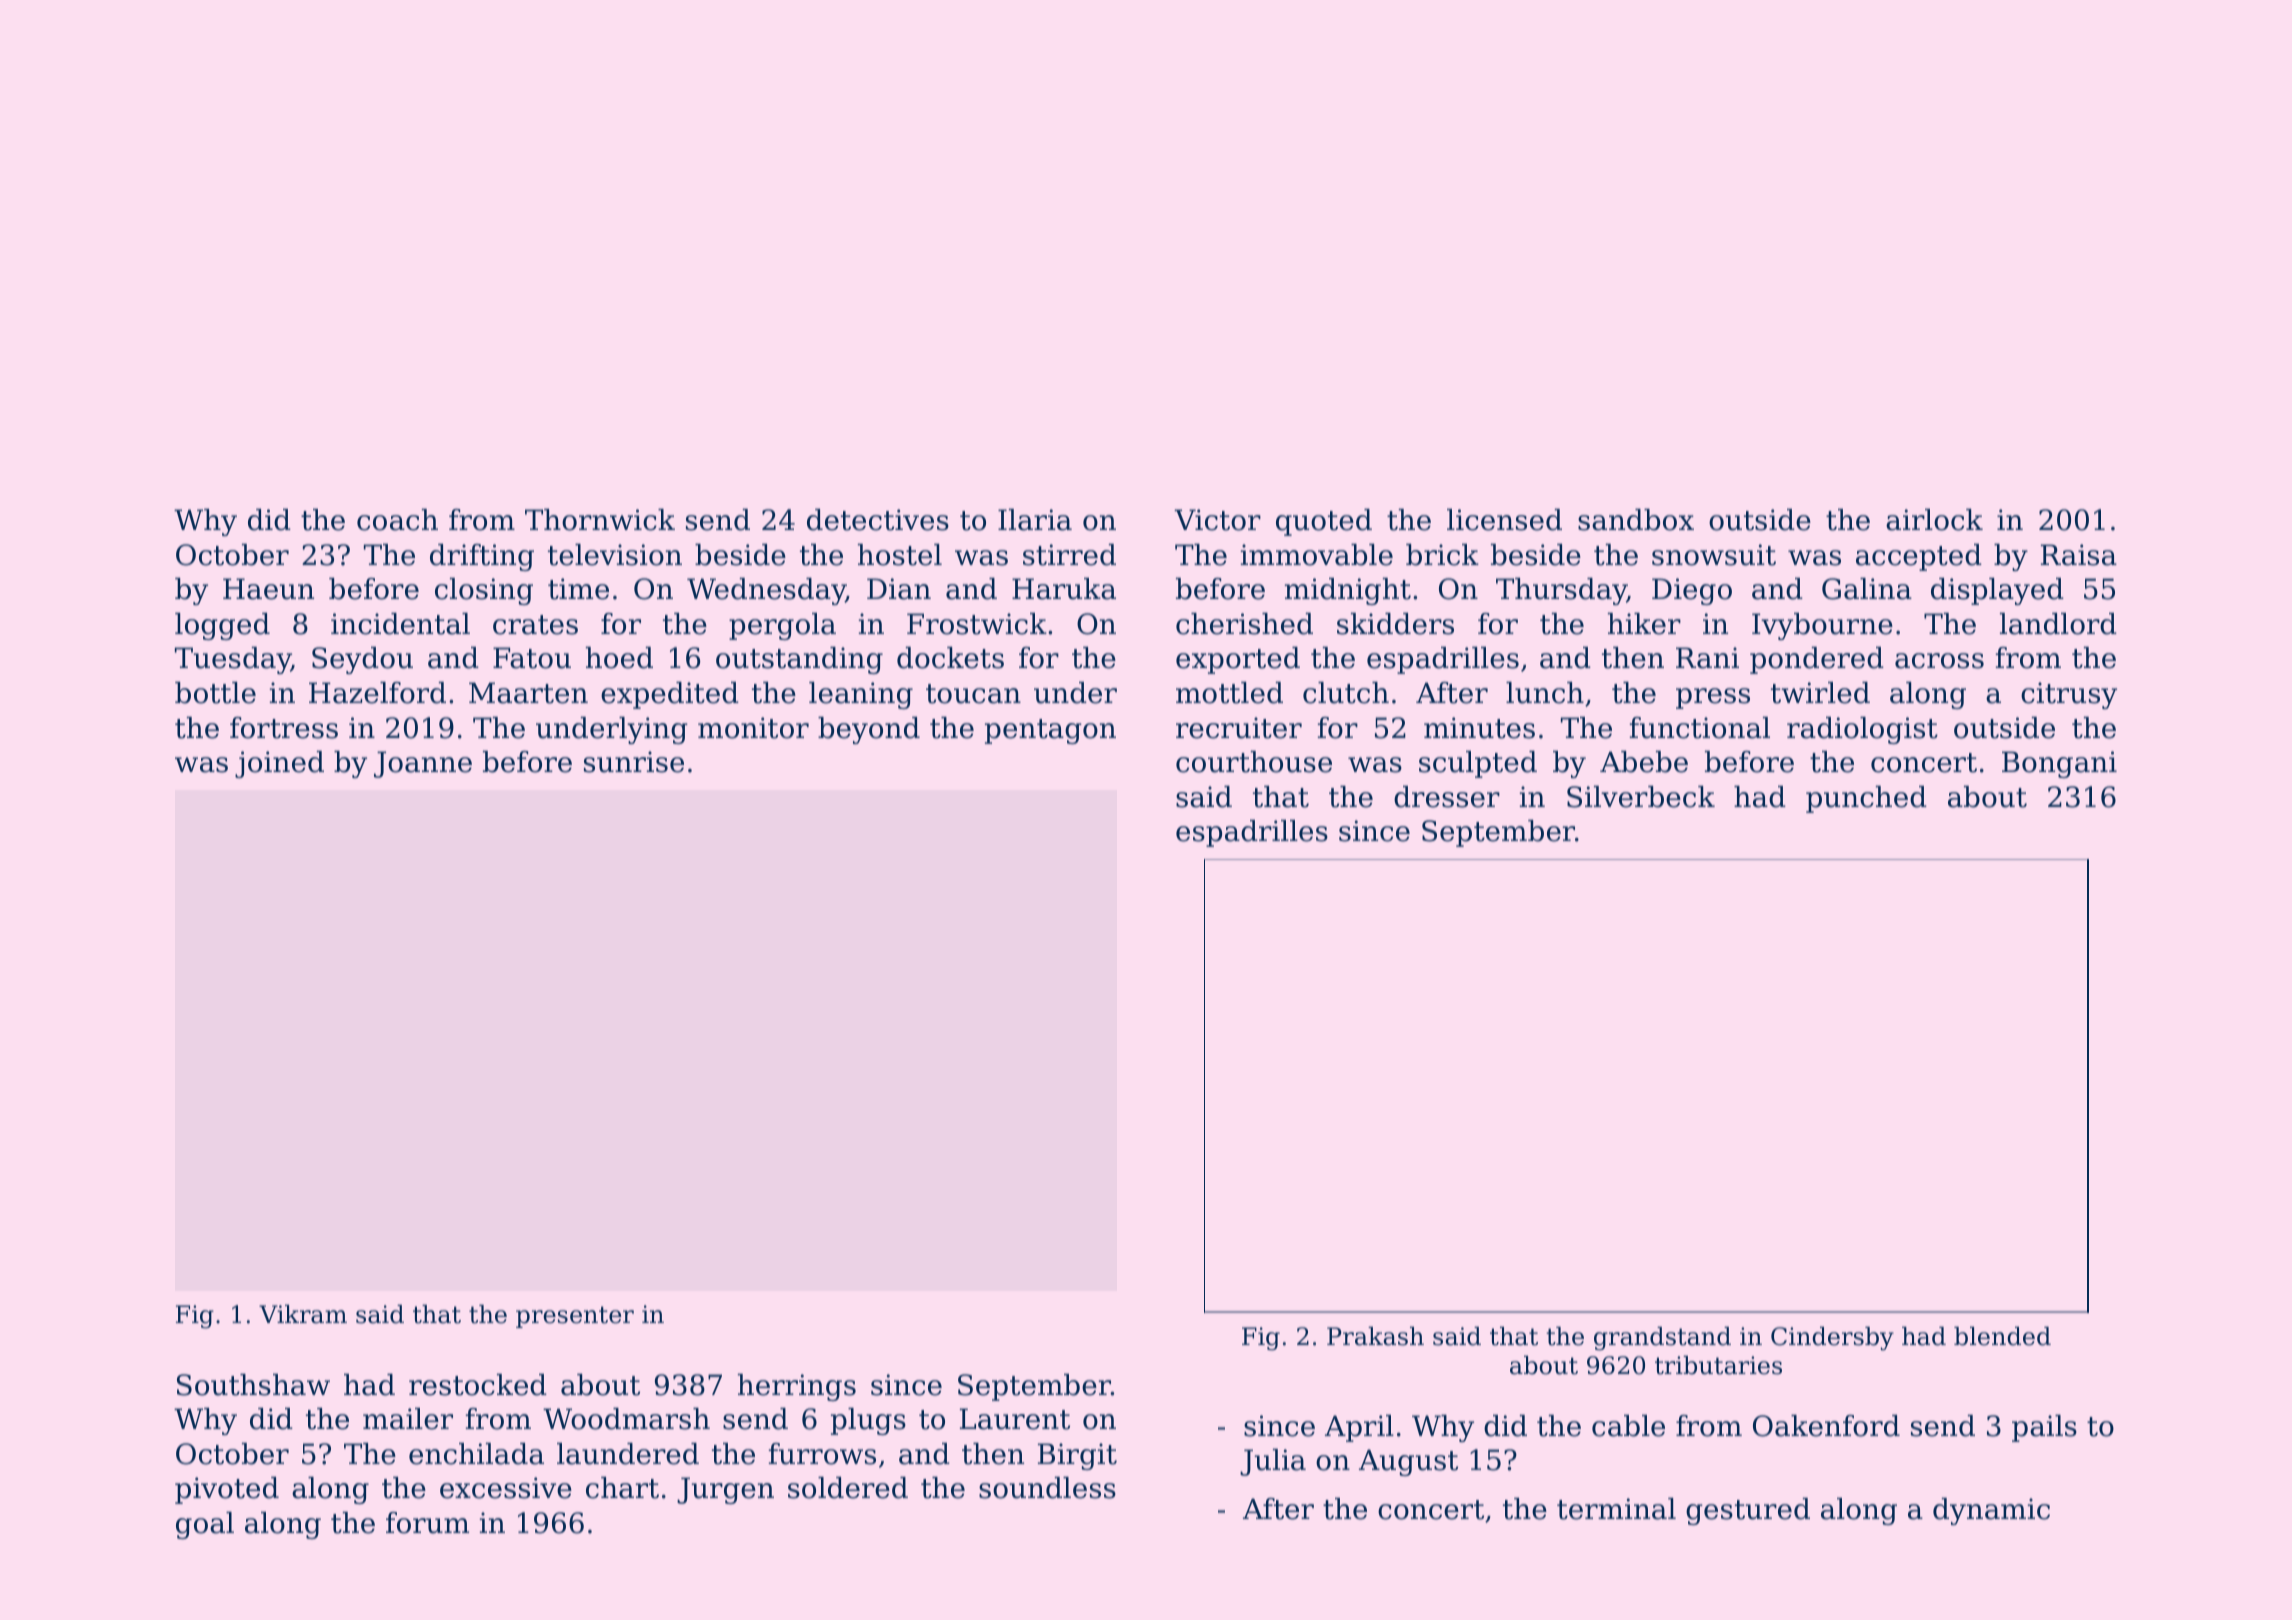  What do you see at coordinates (1866, 799) in the document?
I see `punched` at bounding box center [1866, 799].
